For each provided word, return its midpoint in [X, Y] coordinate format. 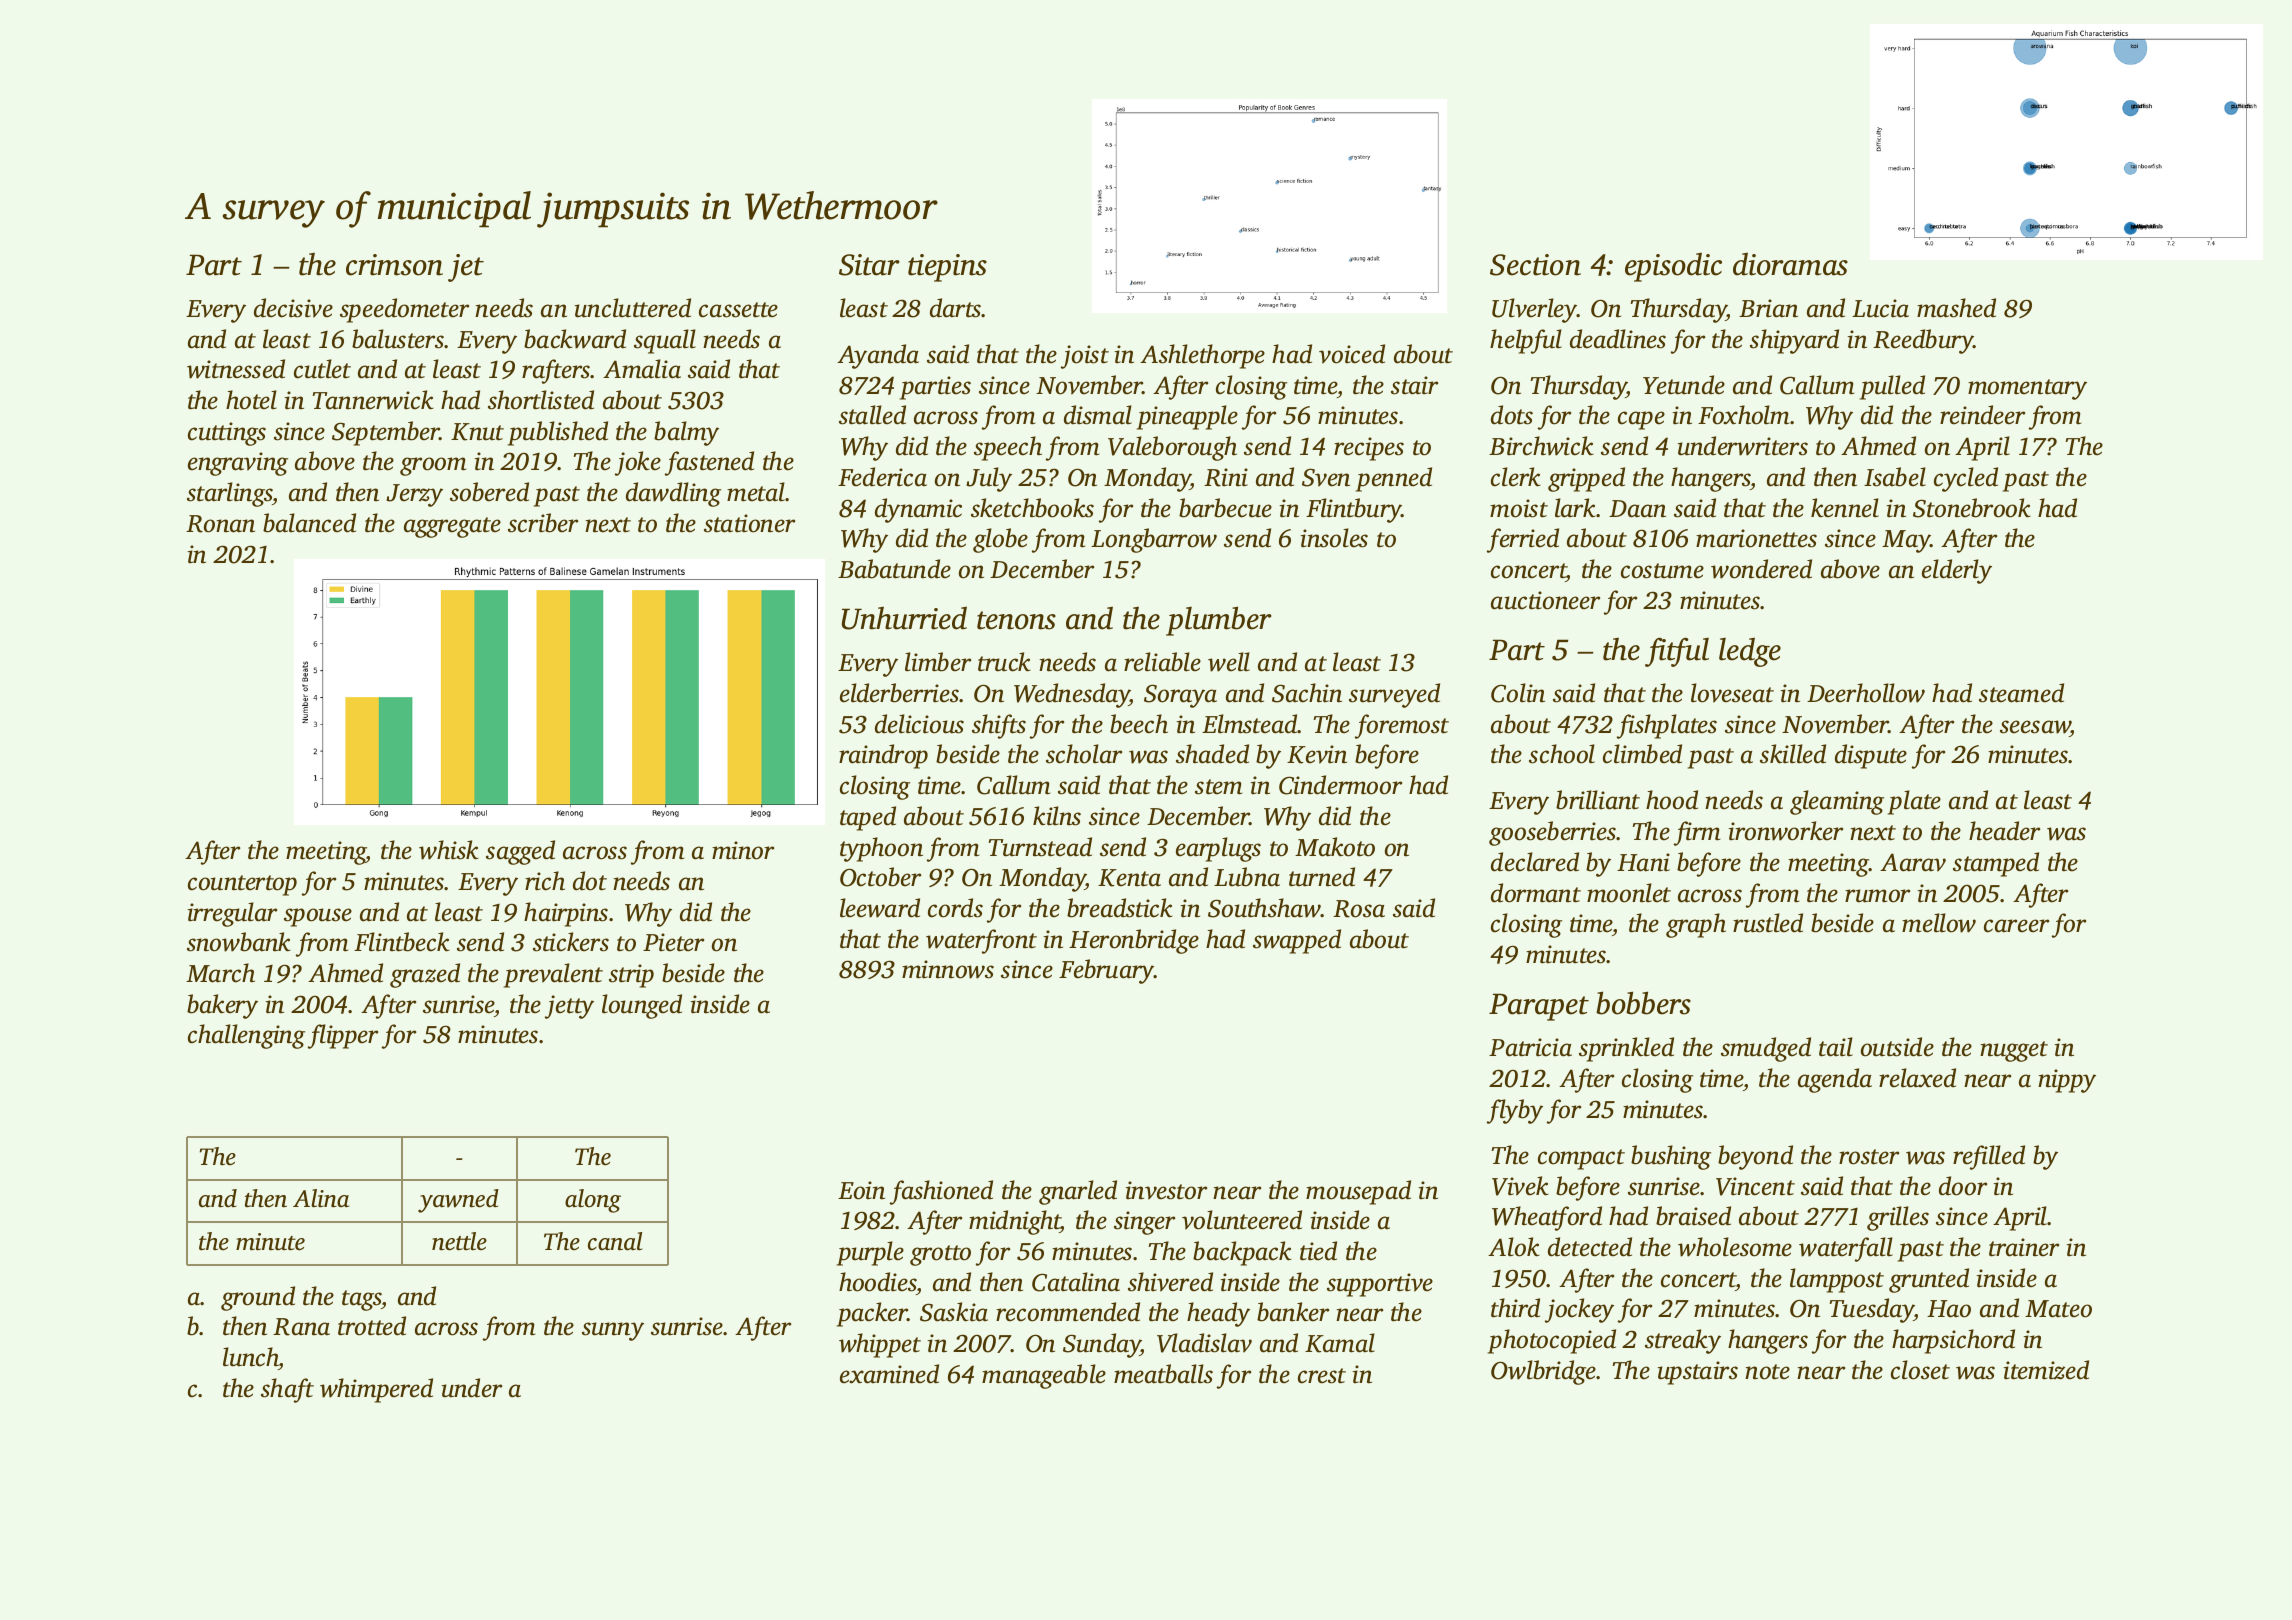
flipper [343, 1036]
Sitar [869, 265]
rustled [1768, 923]
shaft [287, 1390]
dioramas [1790, 264]
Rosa [1359, 909]
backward [575, 339]
